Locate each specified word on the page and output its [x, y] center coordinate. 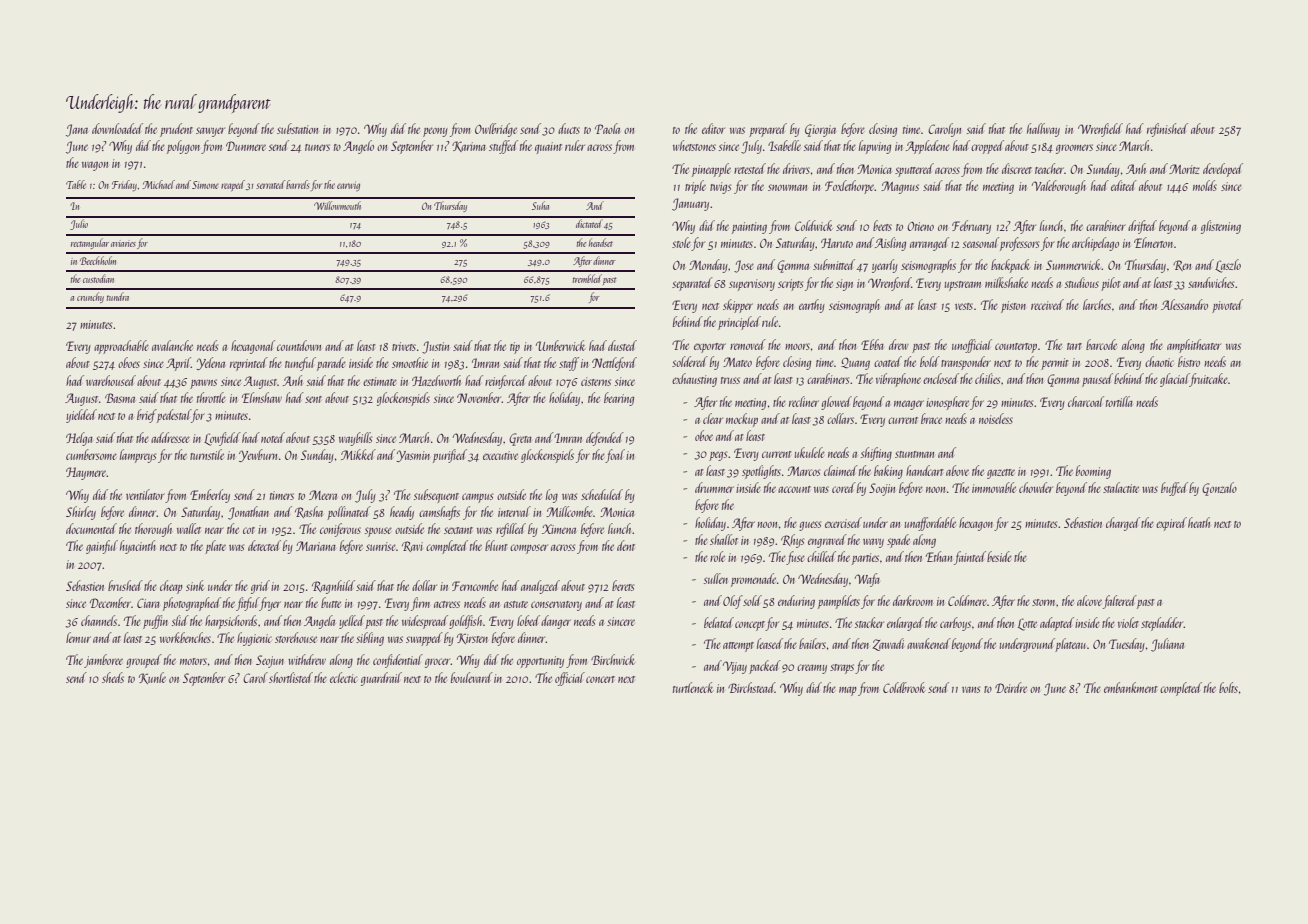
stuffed [503, 147]
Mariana [316, 546]
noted [273, 437]
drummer [714, 487]
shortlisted [291, 677]
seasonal [981, 242]
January [690, 204]
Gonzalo [1219, 489]
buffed [1174, 489]
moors [797, 346]
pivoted [1227, 306]
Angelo [358, 147]
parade [331, 364]
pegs [718, 456]
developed [1223, 170]
